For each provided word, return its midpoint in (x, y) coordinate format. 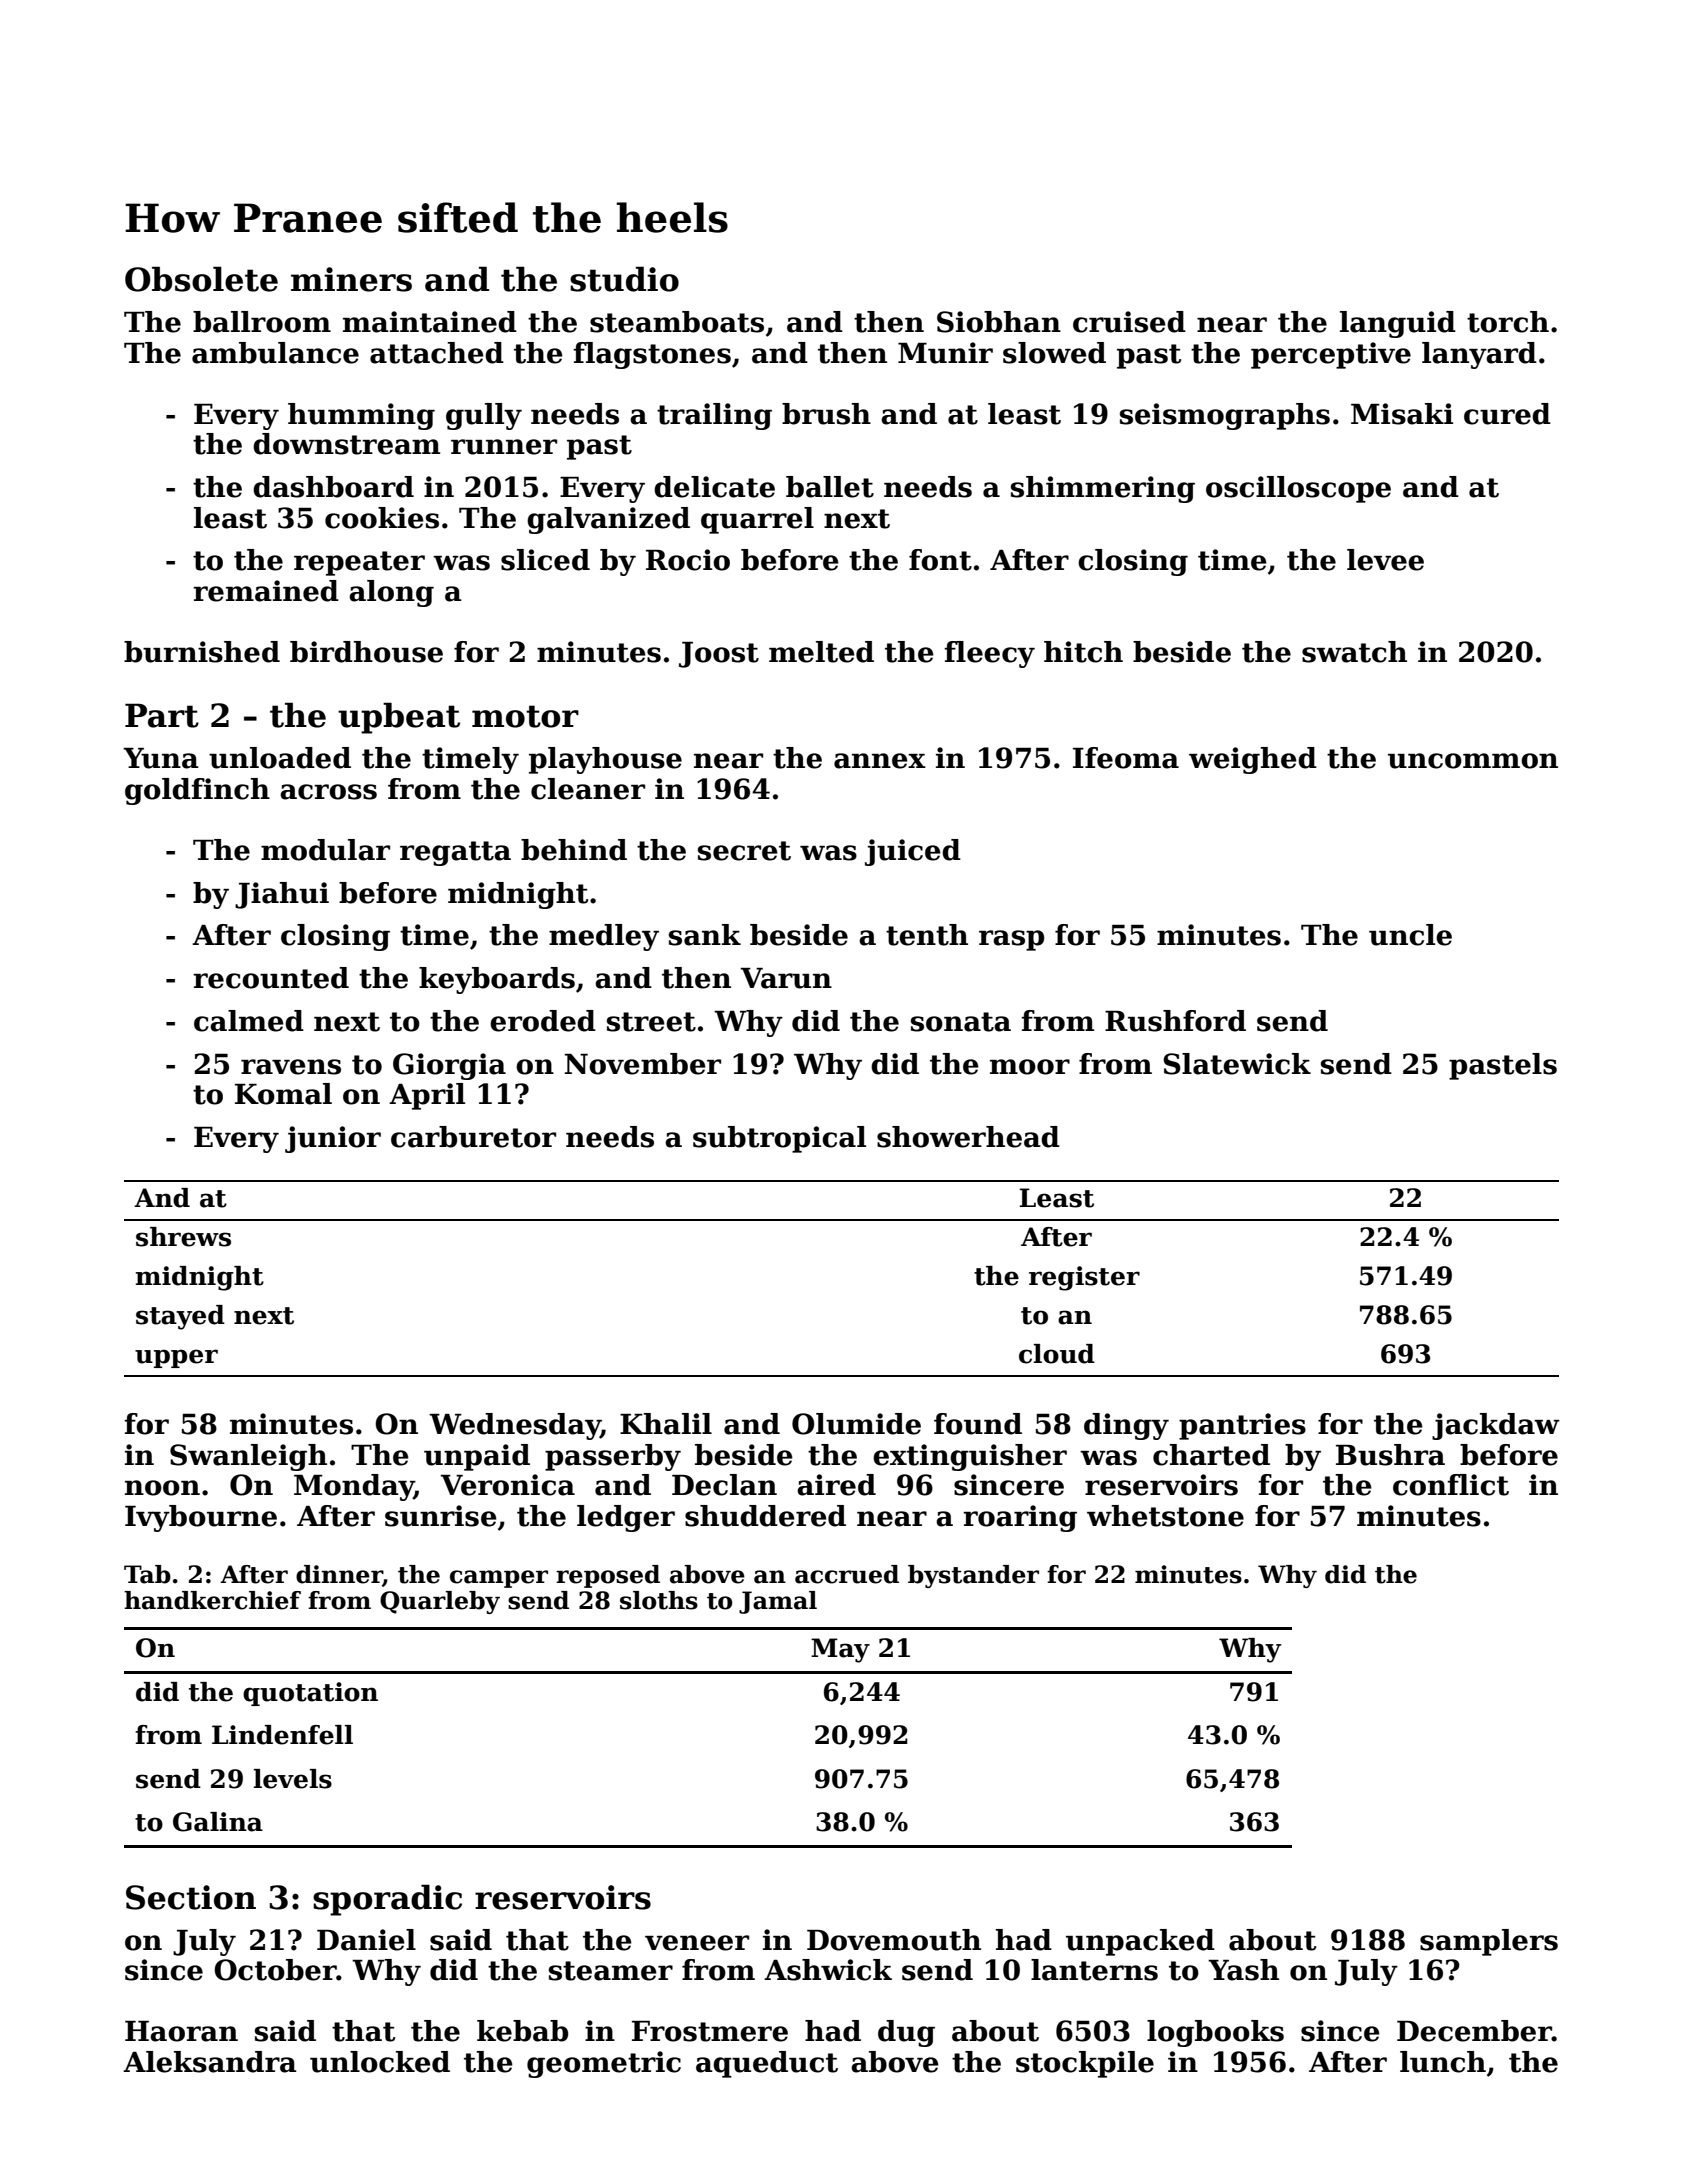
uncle (1410, 935)
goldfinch (197, 791)
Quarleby (440, 1602)
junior (333, 1139)
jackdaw (1496, 1426)
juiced (913, 852)
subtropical (779, 1139)
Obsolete (201, 279)
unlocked (380, 2062)
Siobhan (999, 322)
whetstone (1165, 1516)
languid (1398, 324)
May (840, 1650)
